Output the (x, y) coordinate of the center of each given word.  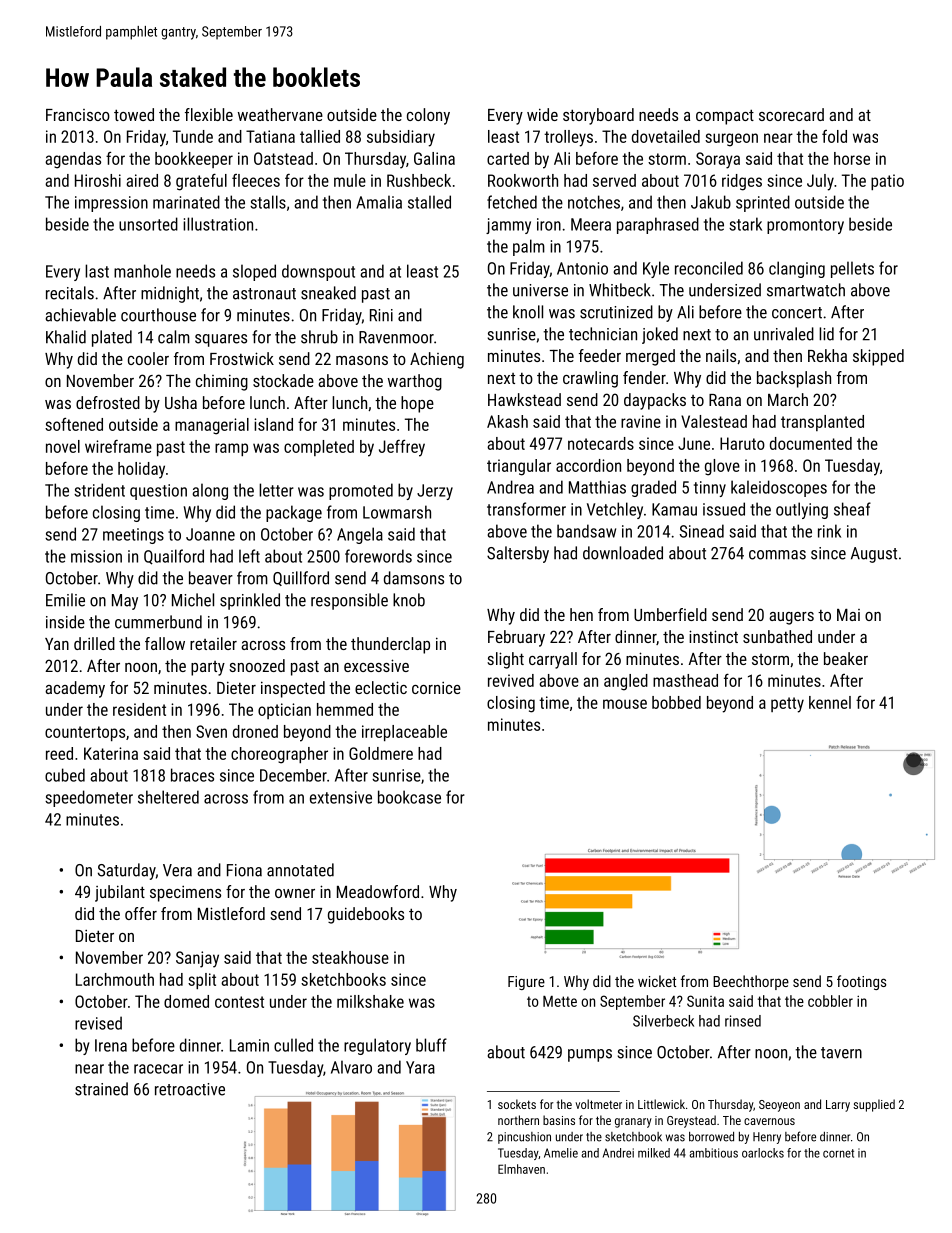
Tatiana (270, 136)
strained (101, 1089)
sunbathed (777, 636)
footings (861, 982)
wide (542, 114)
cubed (65, 775)
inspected (293, 689)
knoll (528, 312)
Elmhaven (521, 1169)
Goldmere (381, 753)
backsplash (794, 379)
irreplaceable (404, 733)
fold (834, 136)
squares (221, 340)
